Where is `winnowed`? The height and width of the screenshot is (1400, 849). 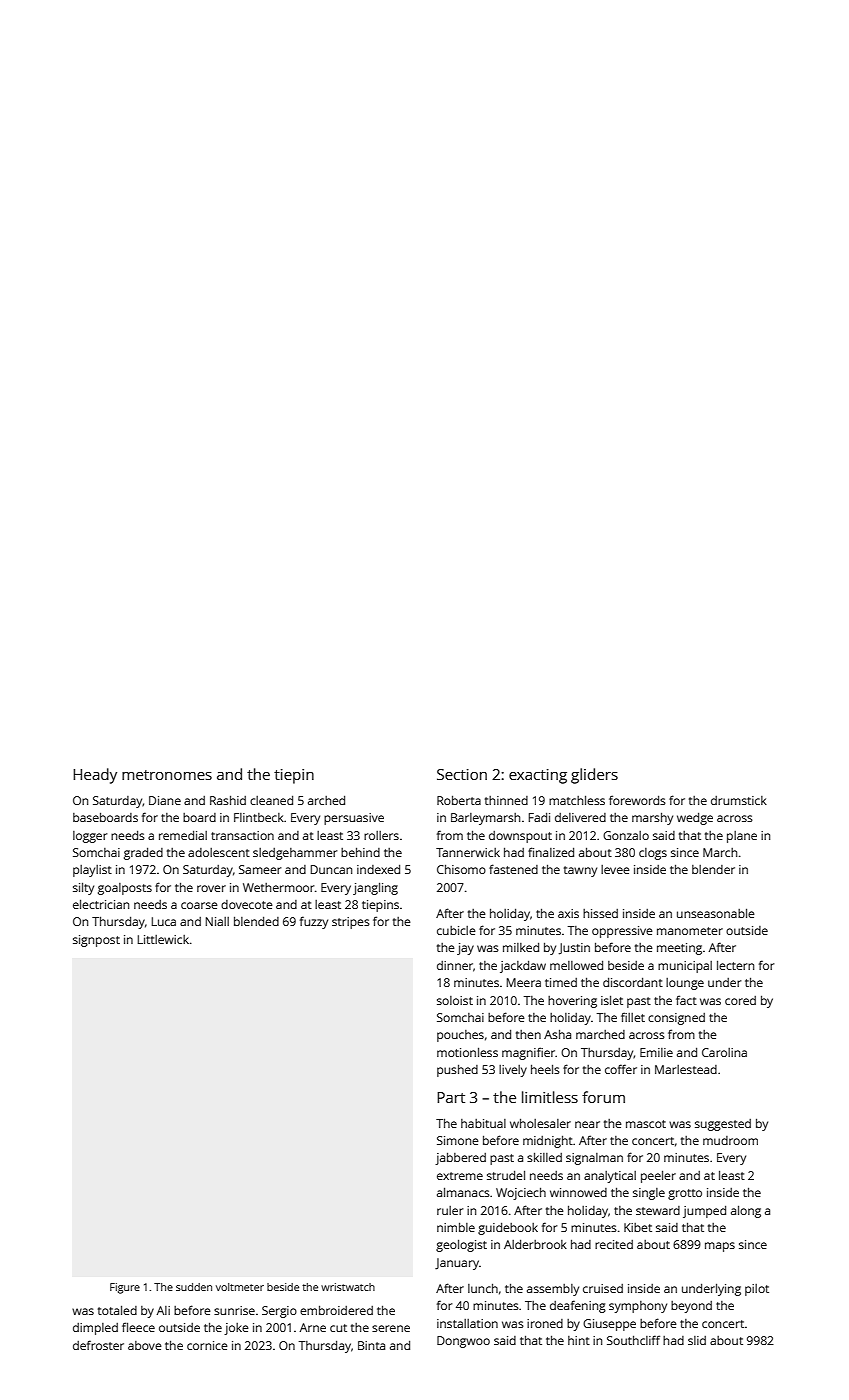 winnowed is located at coordinates (578, 1192).
